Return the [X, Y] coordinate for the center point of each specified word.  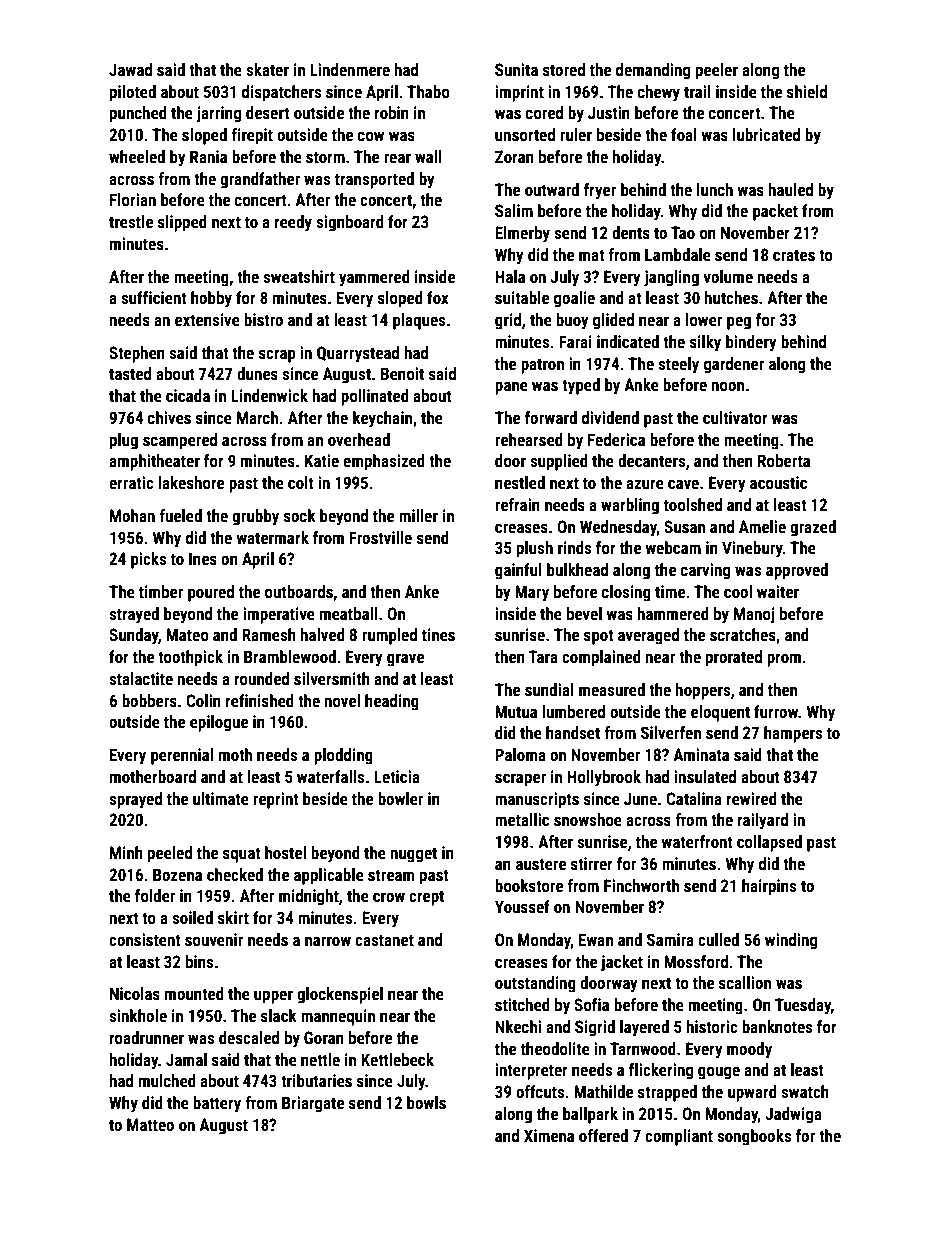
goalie [574, 299]
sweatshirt [299, 276]
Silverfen [671, 732]
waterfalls [330, 776]
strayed [134, 615]
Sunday [134, 636]
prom [784, 660]
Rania [208, 156]
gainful [518, 571]
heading [392, 702]
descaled [249, 1037]
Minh [126, 852]
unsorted [525, 134]
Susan [684, 526]
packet [775, 212]
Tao [683, 232]
